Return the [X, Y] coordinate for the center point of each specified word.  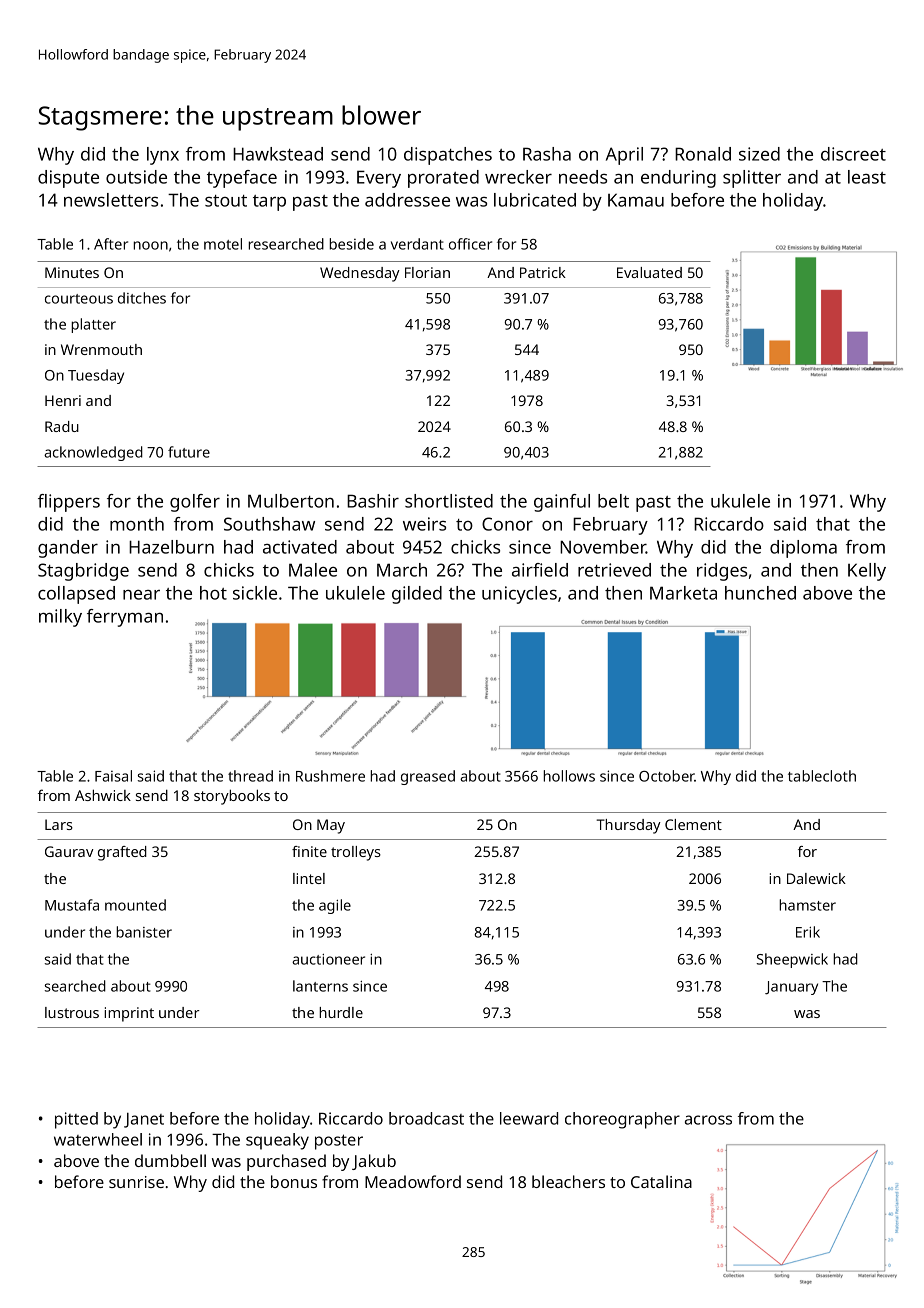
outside [136, 177]
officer [470, 244]
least [867, 177]
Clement [693, 824]
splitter [752, 179]
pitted [76, 1120]
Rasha [547, 154]
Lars [59, 824]
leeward [529, 1118]
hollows [569, 776]
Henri [63, 400]
